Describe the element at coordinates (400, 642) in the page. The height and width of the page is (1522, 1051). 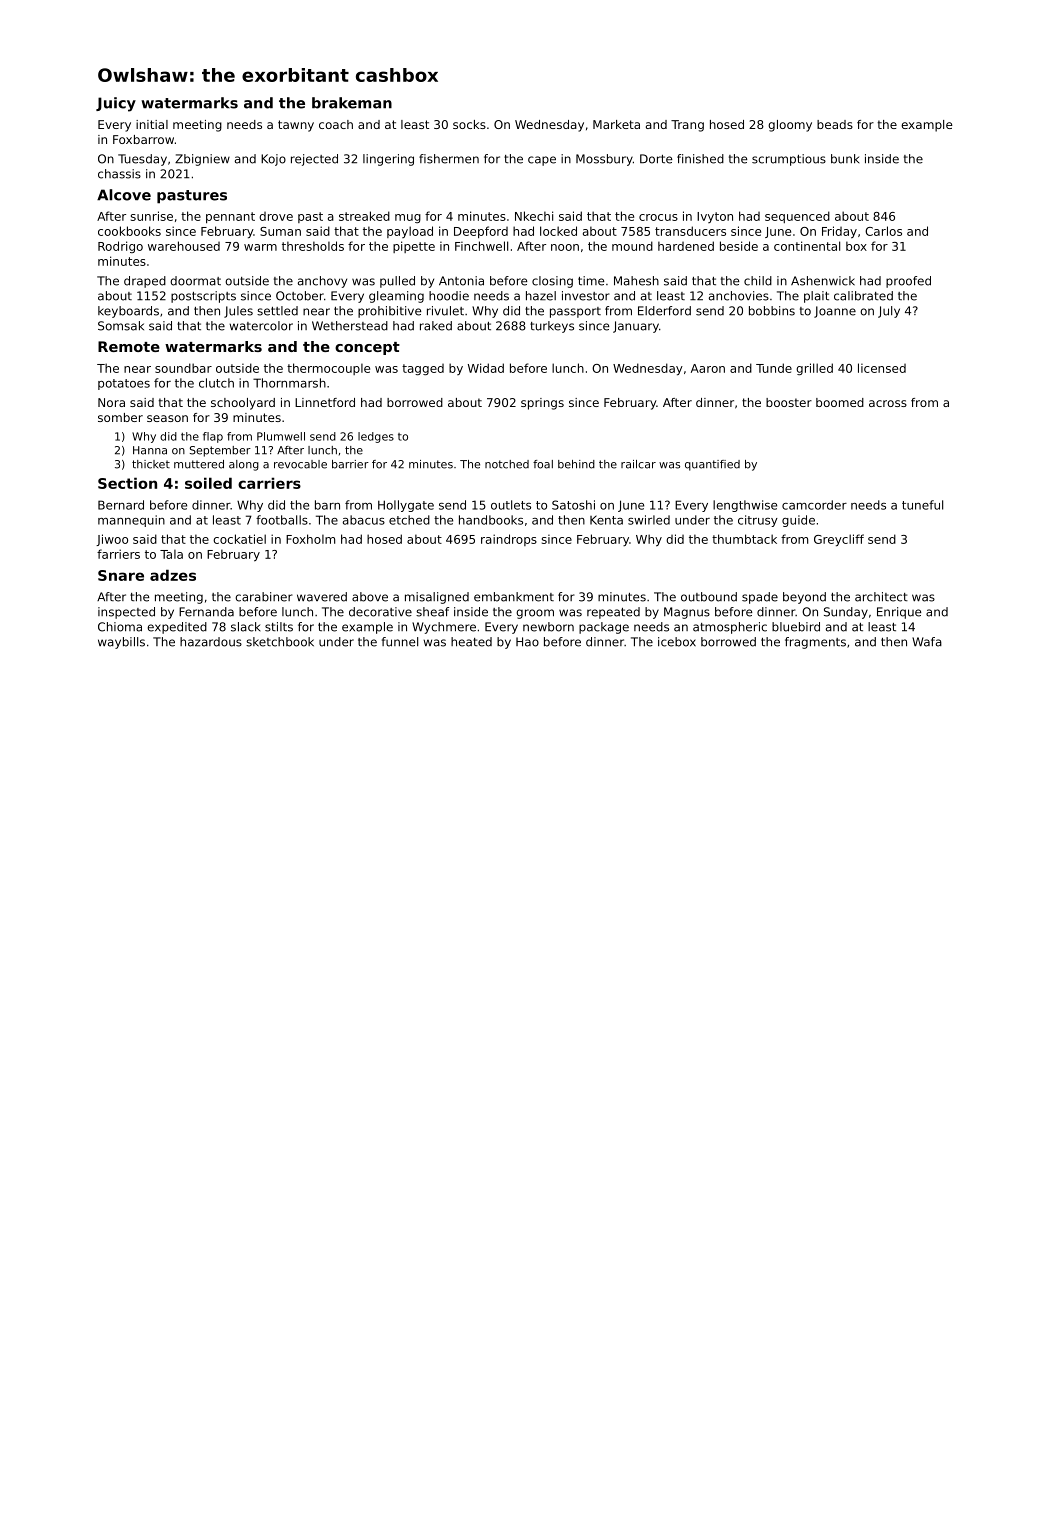
I see `funnel` at that location.
